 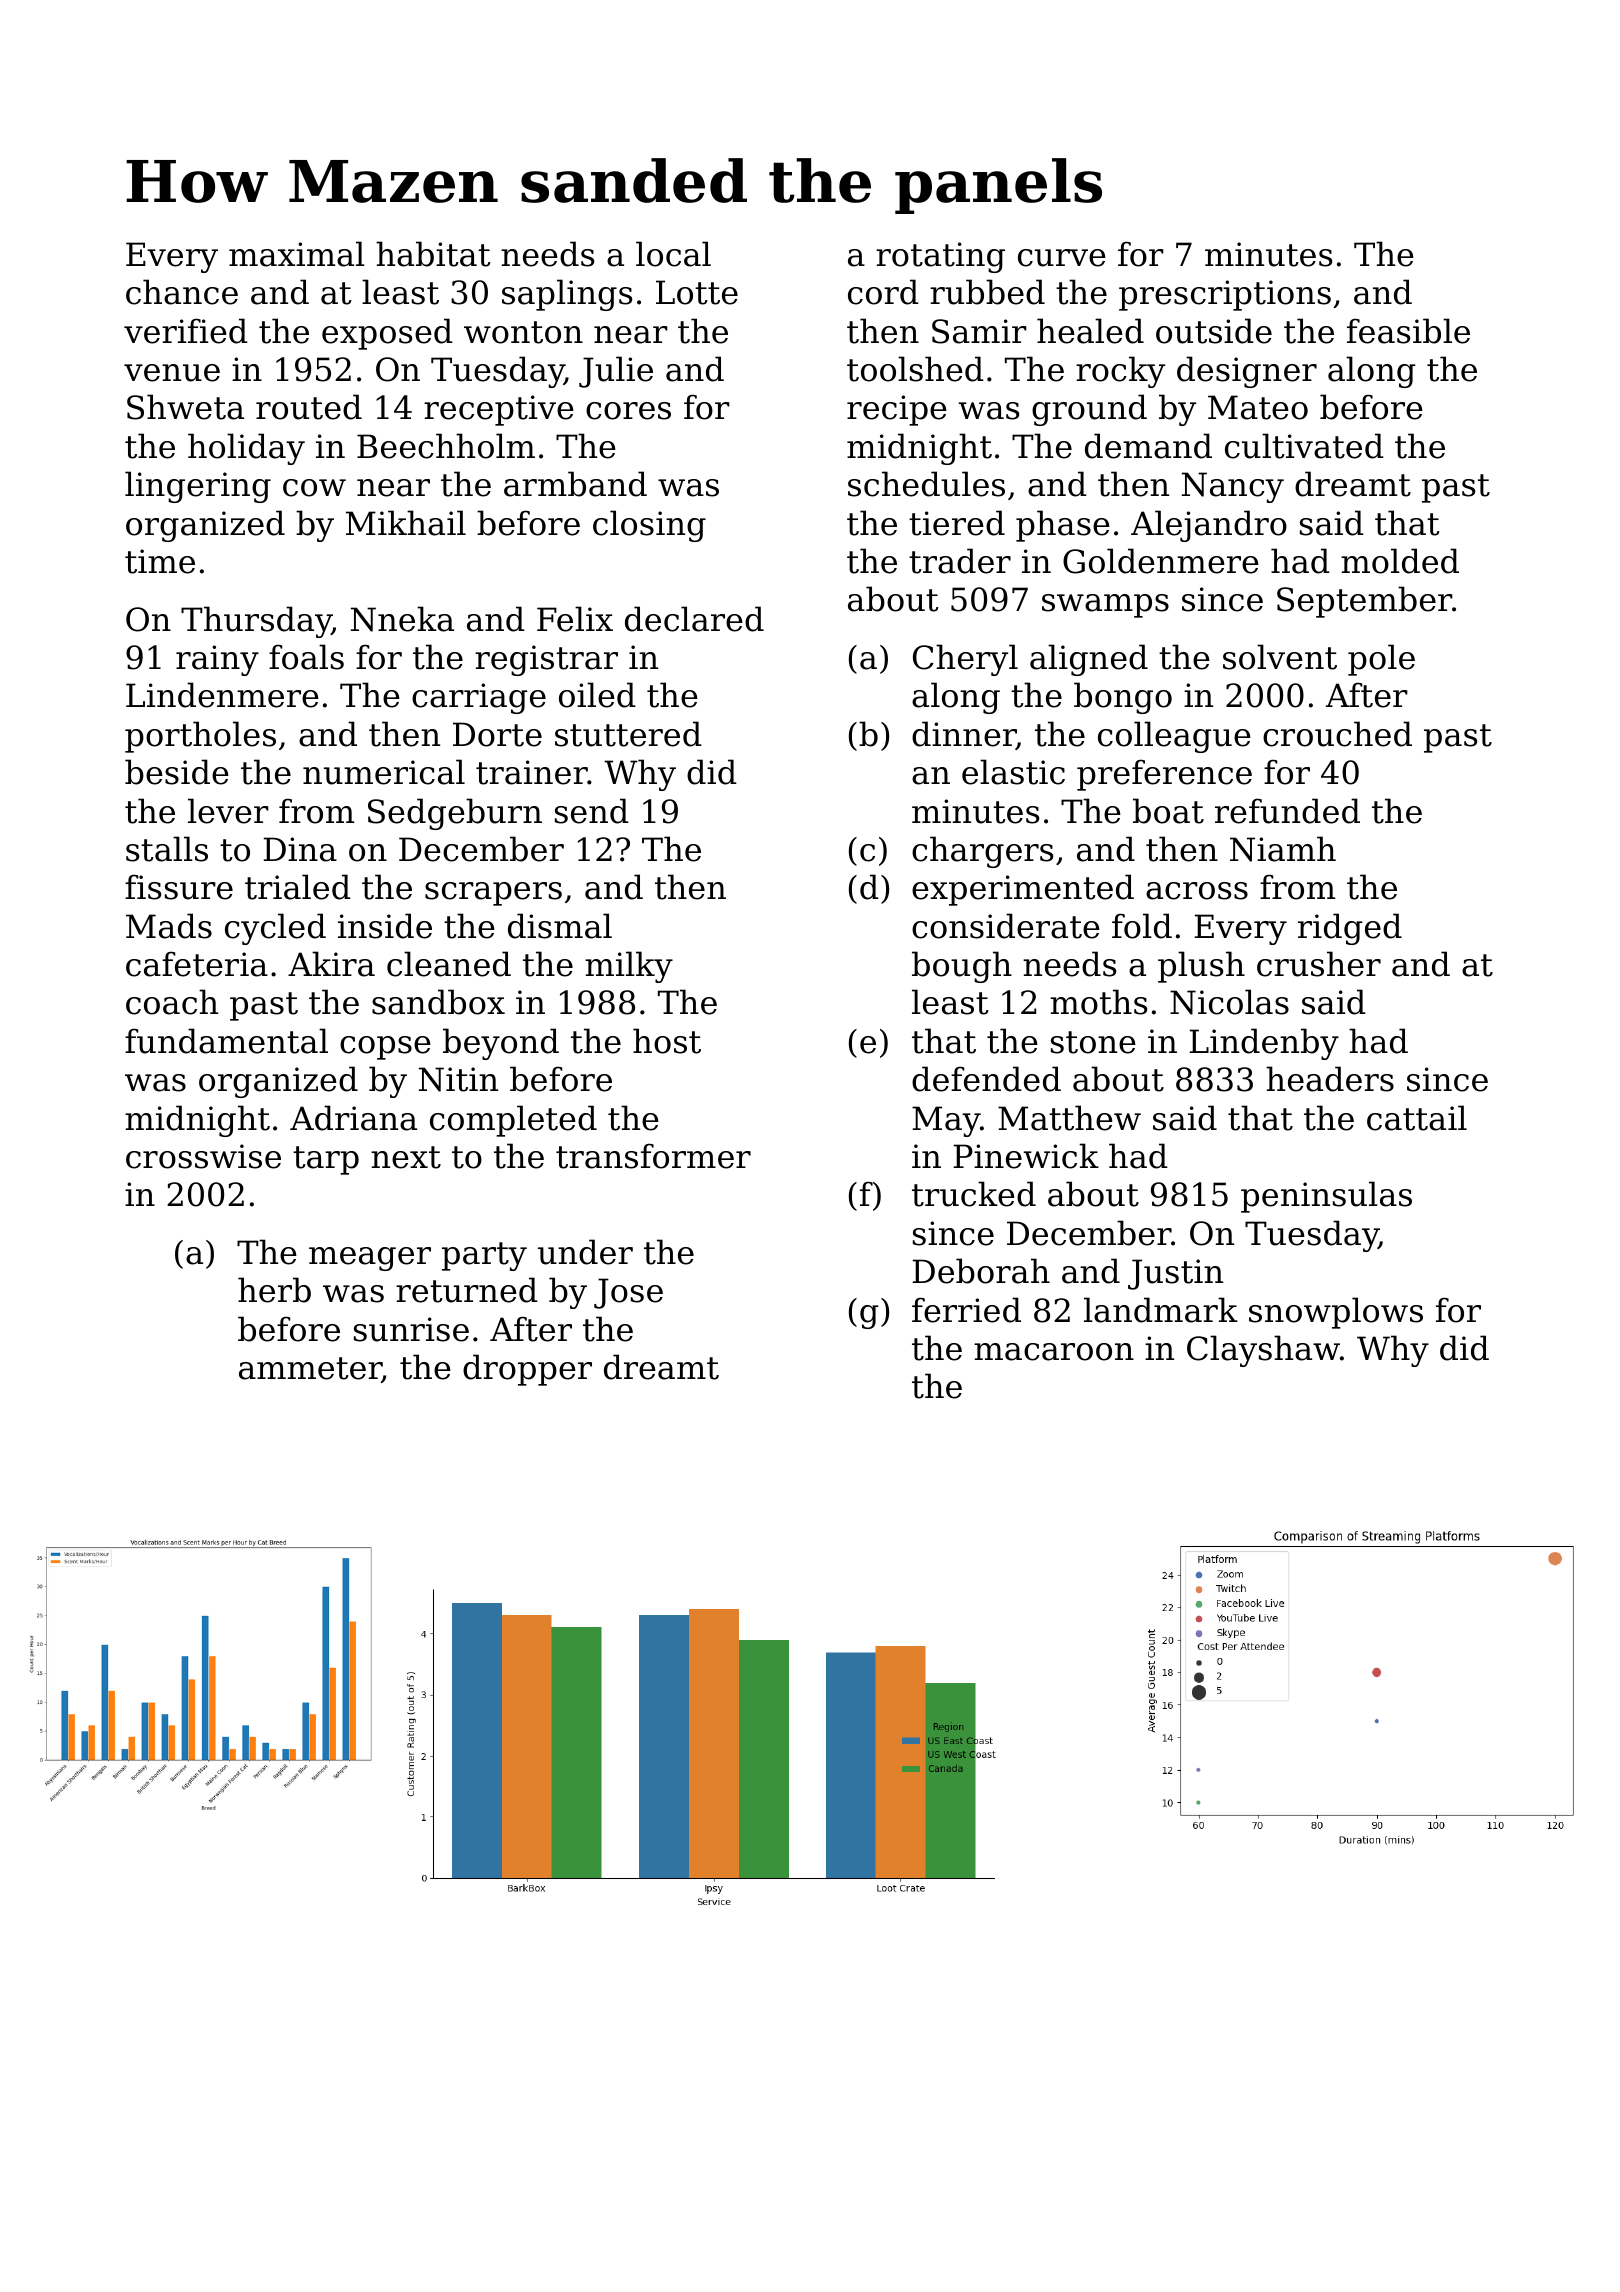 What do you see at coordinates (1263, 1351) in the screenshot?
I see `Clayshaw` at bounding box center [1263, 1351].
